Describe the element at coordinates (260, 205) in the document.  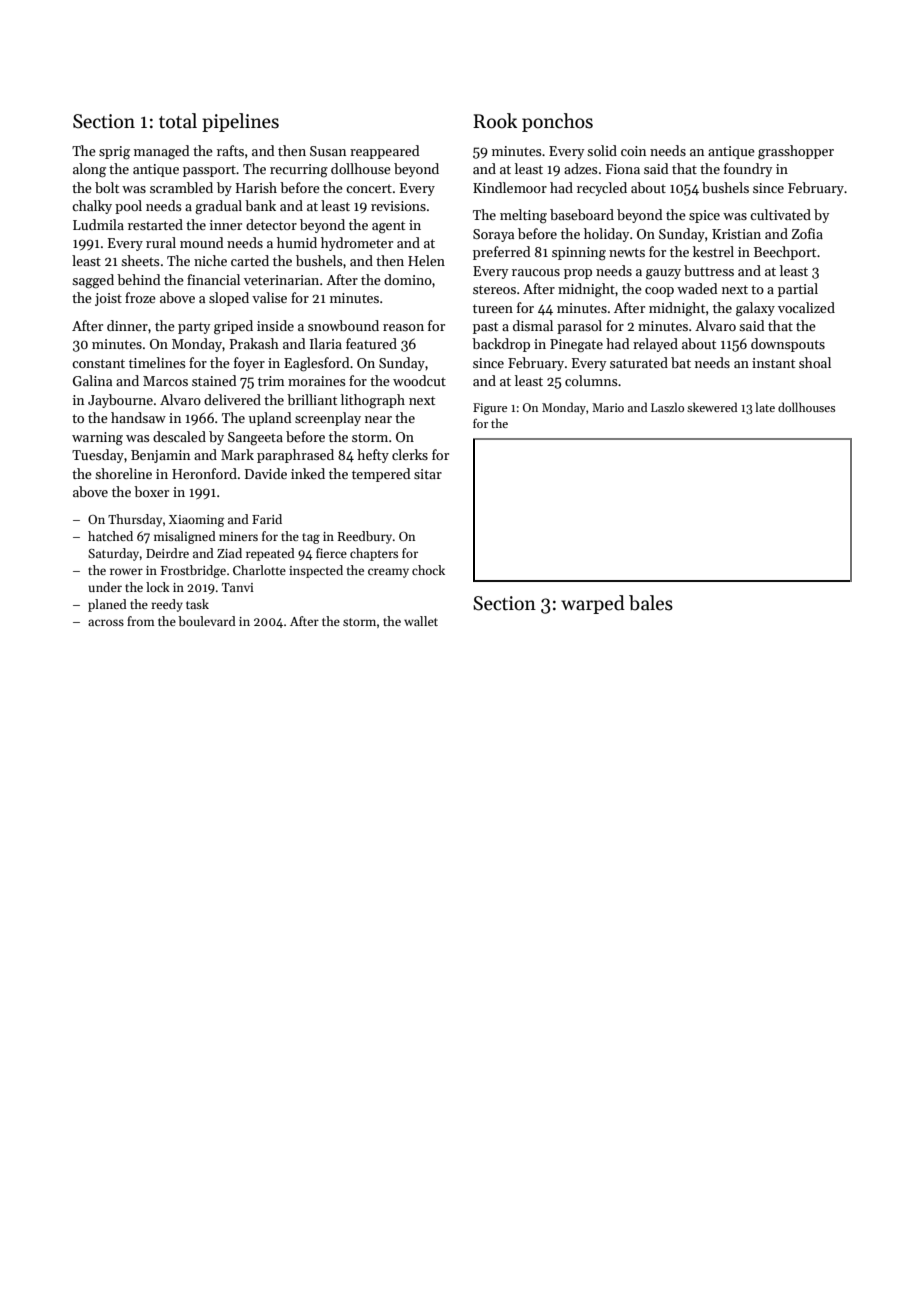
I see `bank` at that location.
